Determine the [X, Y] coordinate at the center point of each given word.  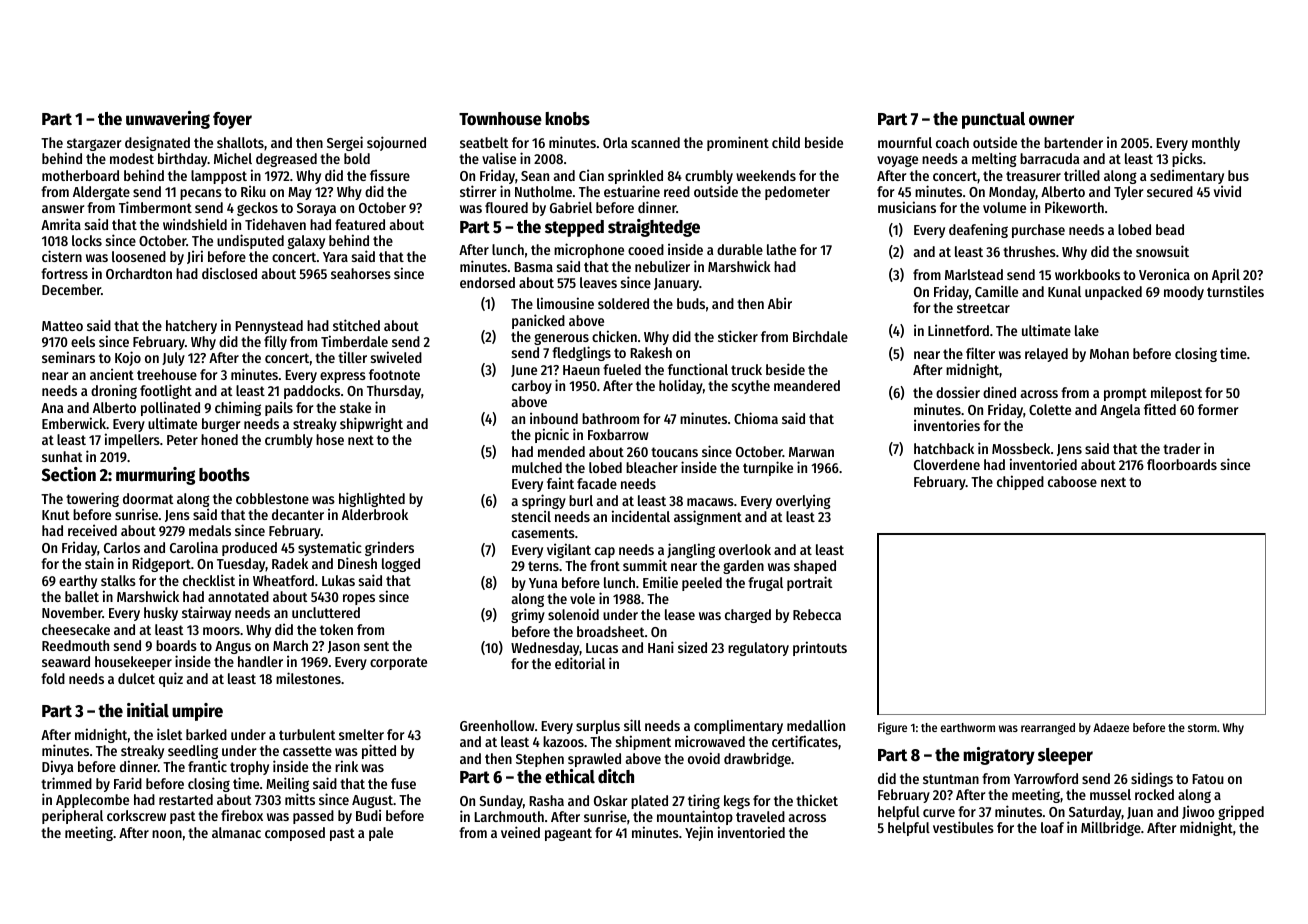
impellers [132, 440]
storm [1202, 728]
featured [360, 224]
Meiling [287, 784]
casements [543, 533]
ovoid [704, 758]
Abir [780, 303]
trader [1181, 448]
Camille [996, 291]
